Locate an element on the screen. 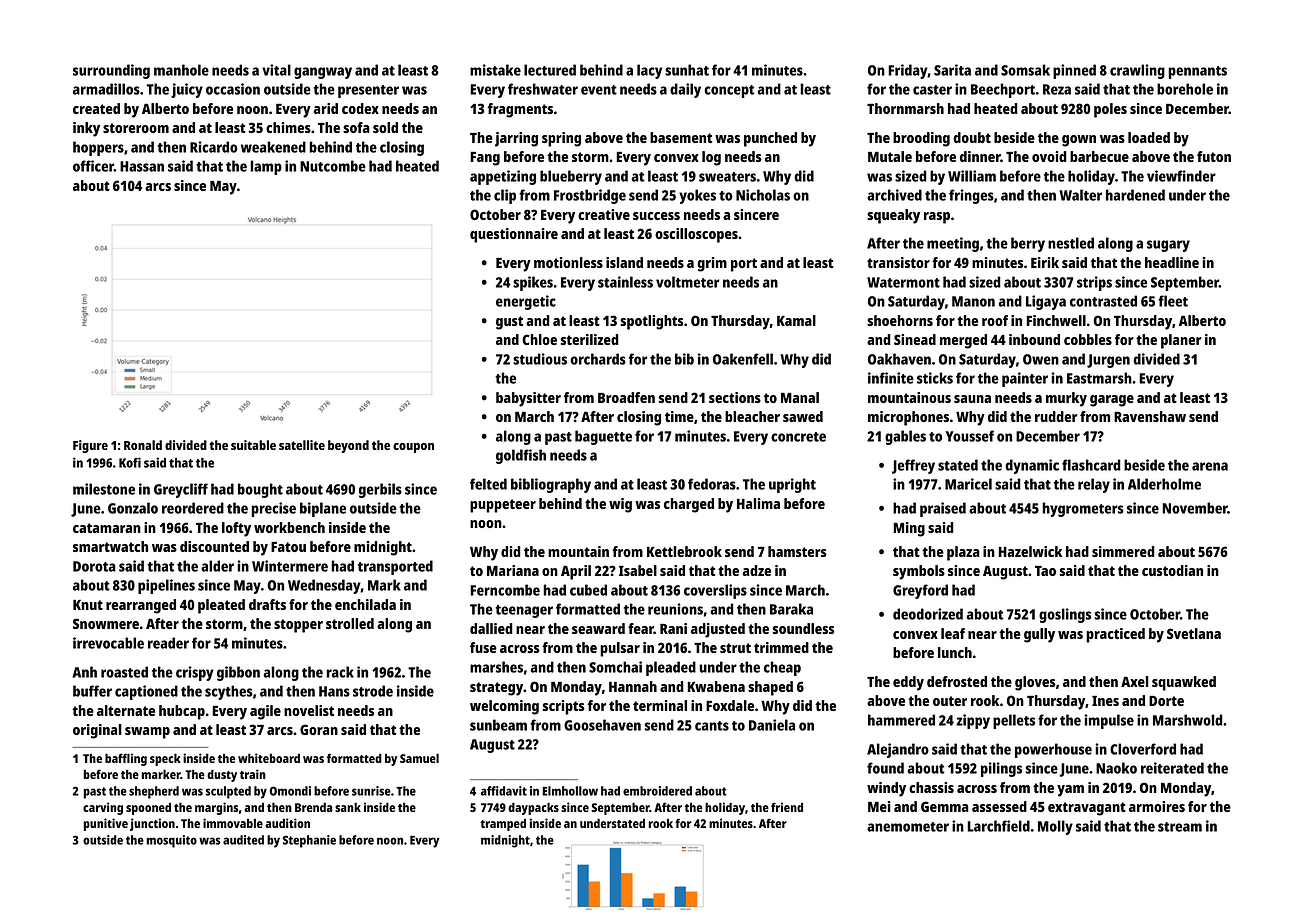  tramped is located at coordinates (503, 825).
